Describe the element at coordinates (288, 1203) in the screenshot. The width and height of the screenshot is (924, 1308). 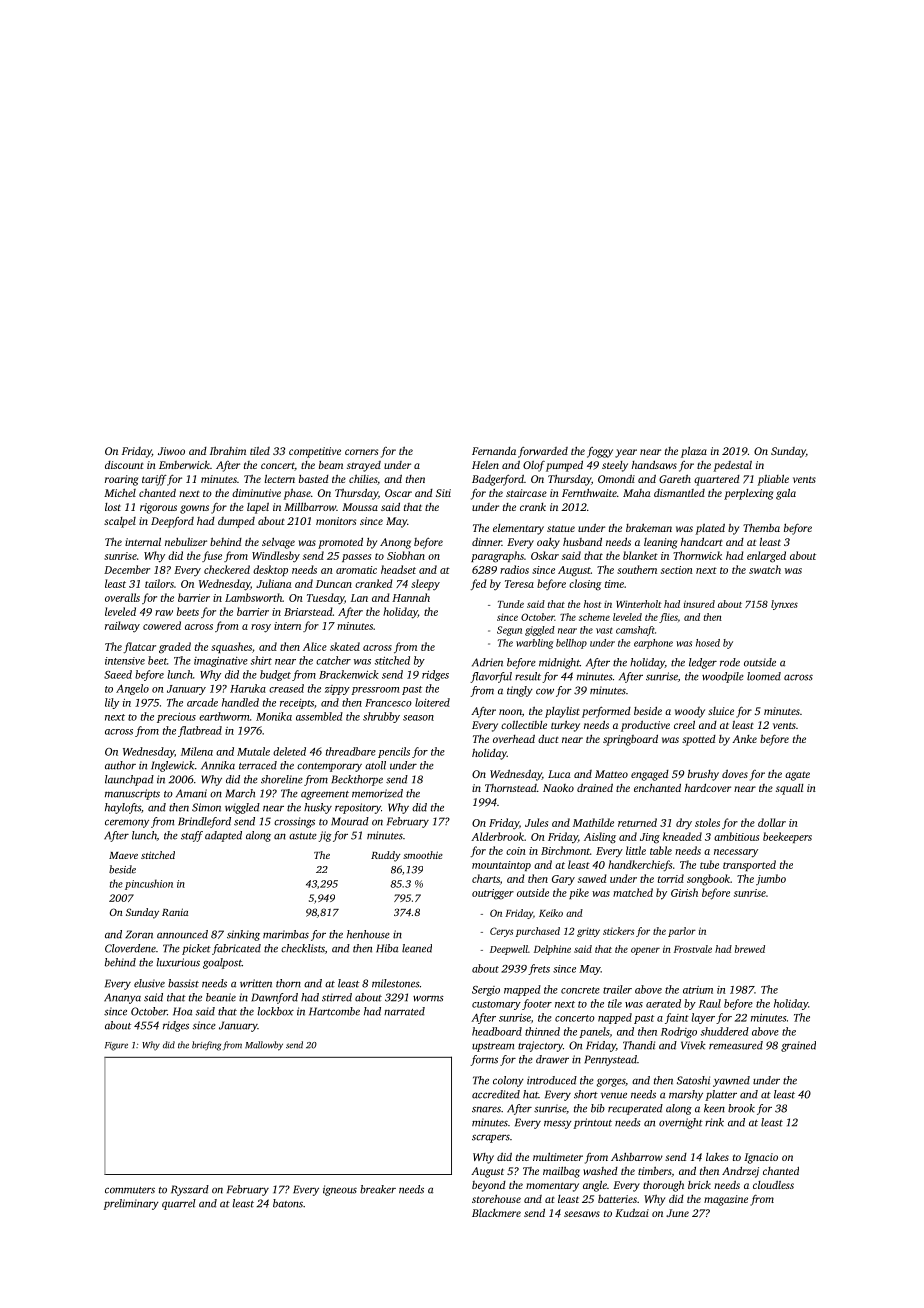
I see `batons` at that location.
